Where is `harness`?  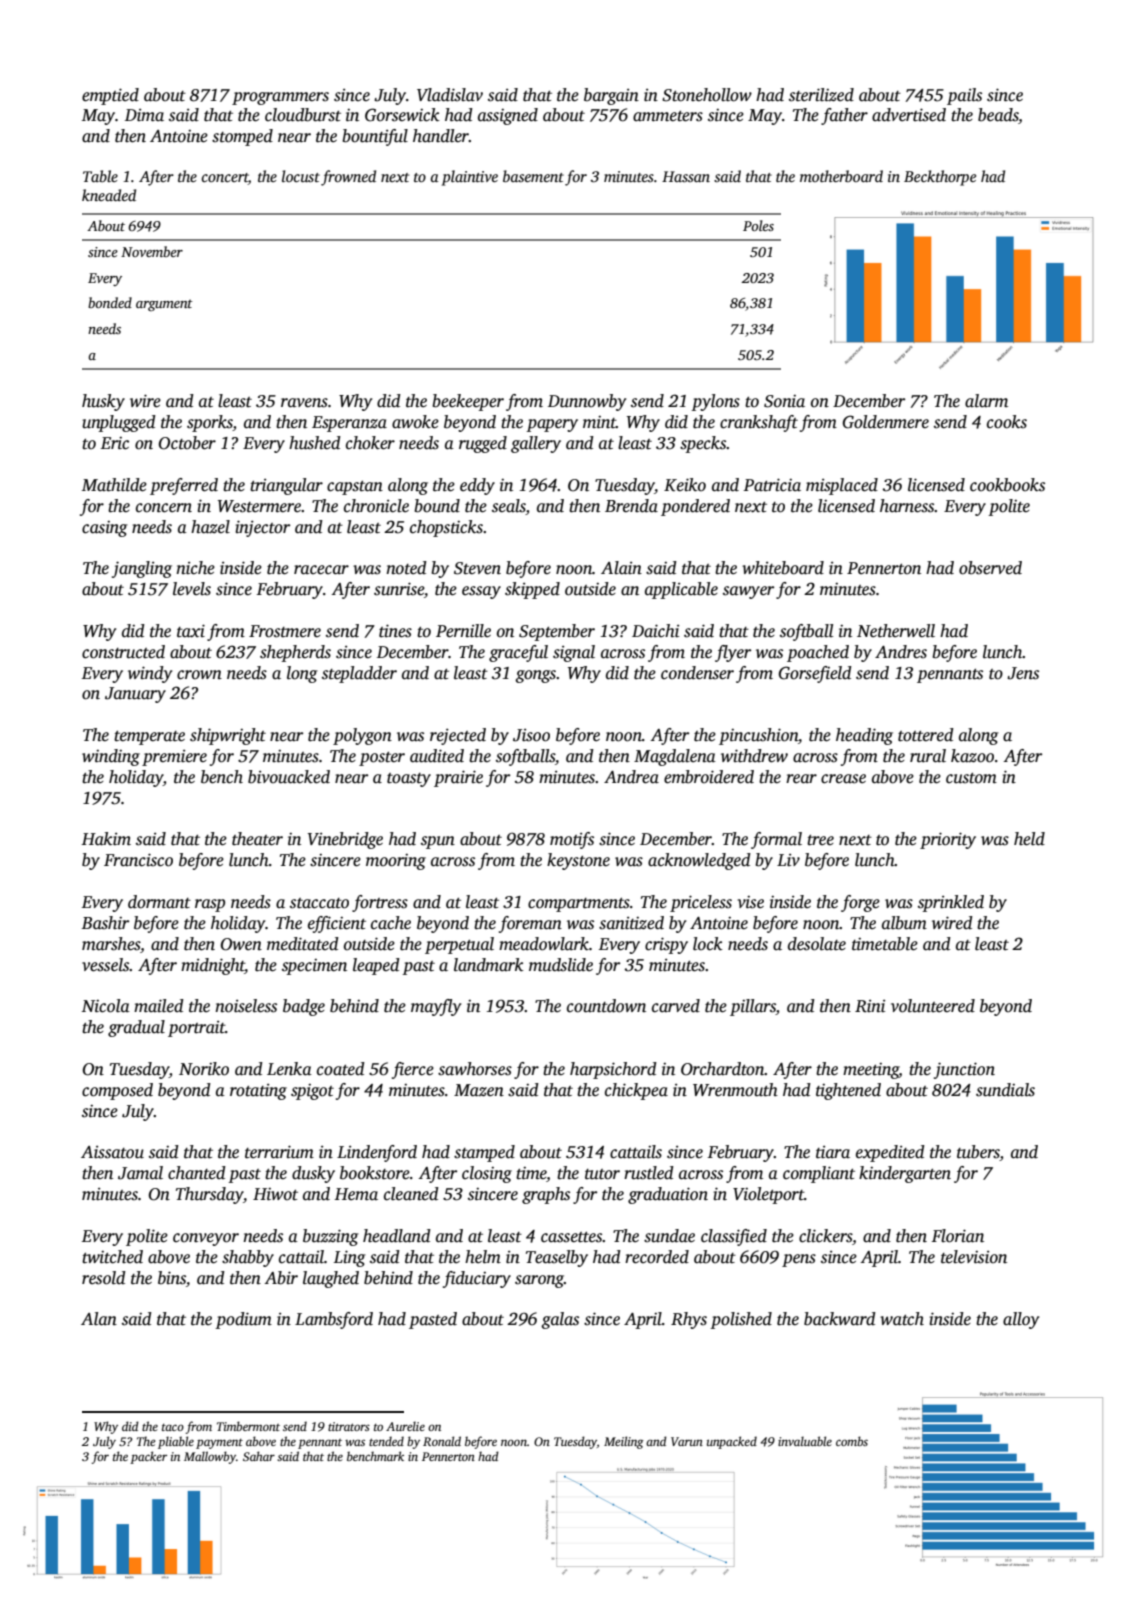 harness is located at coordinates (907, 506).
